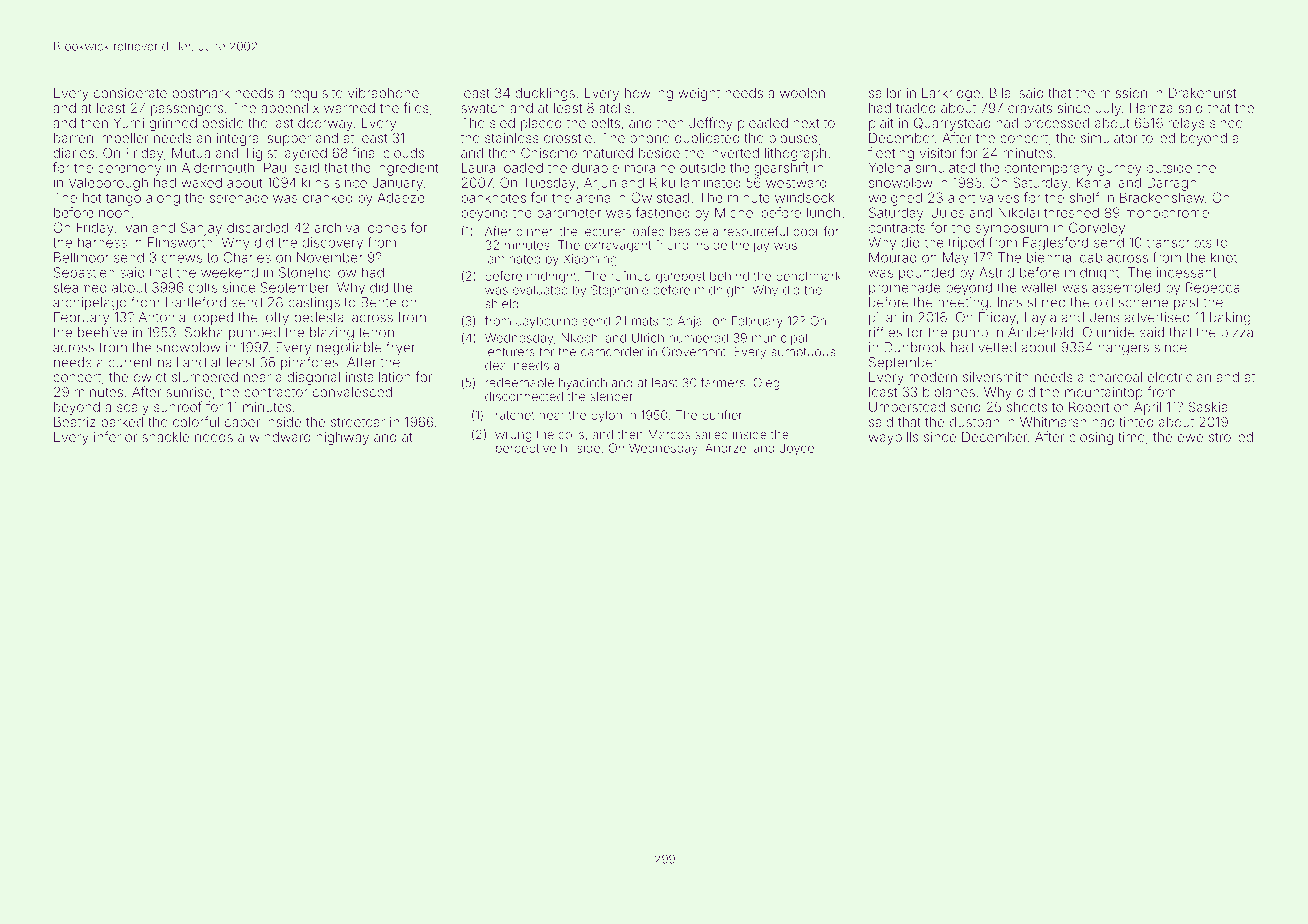  What do you see at coordinates (90, 303) in the screenshot?
I see `archipelago` at bounding box center [90, 303].
